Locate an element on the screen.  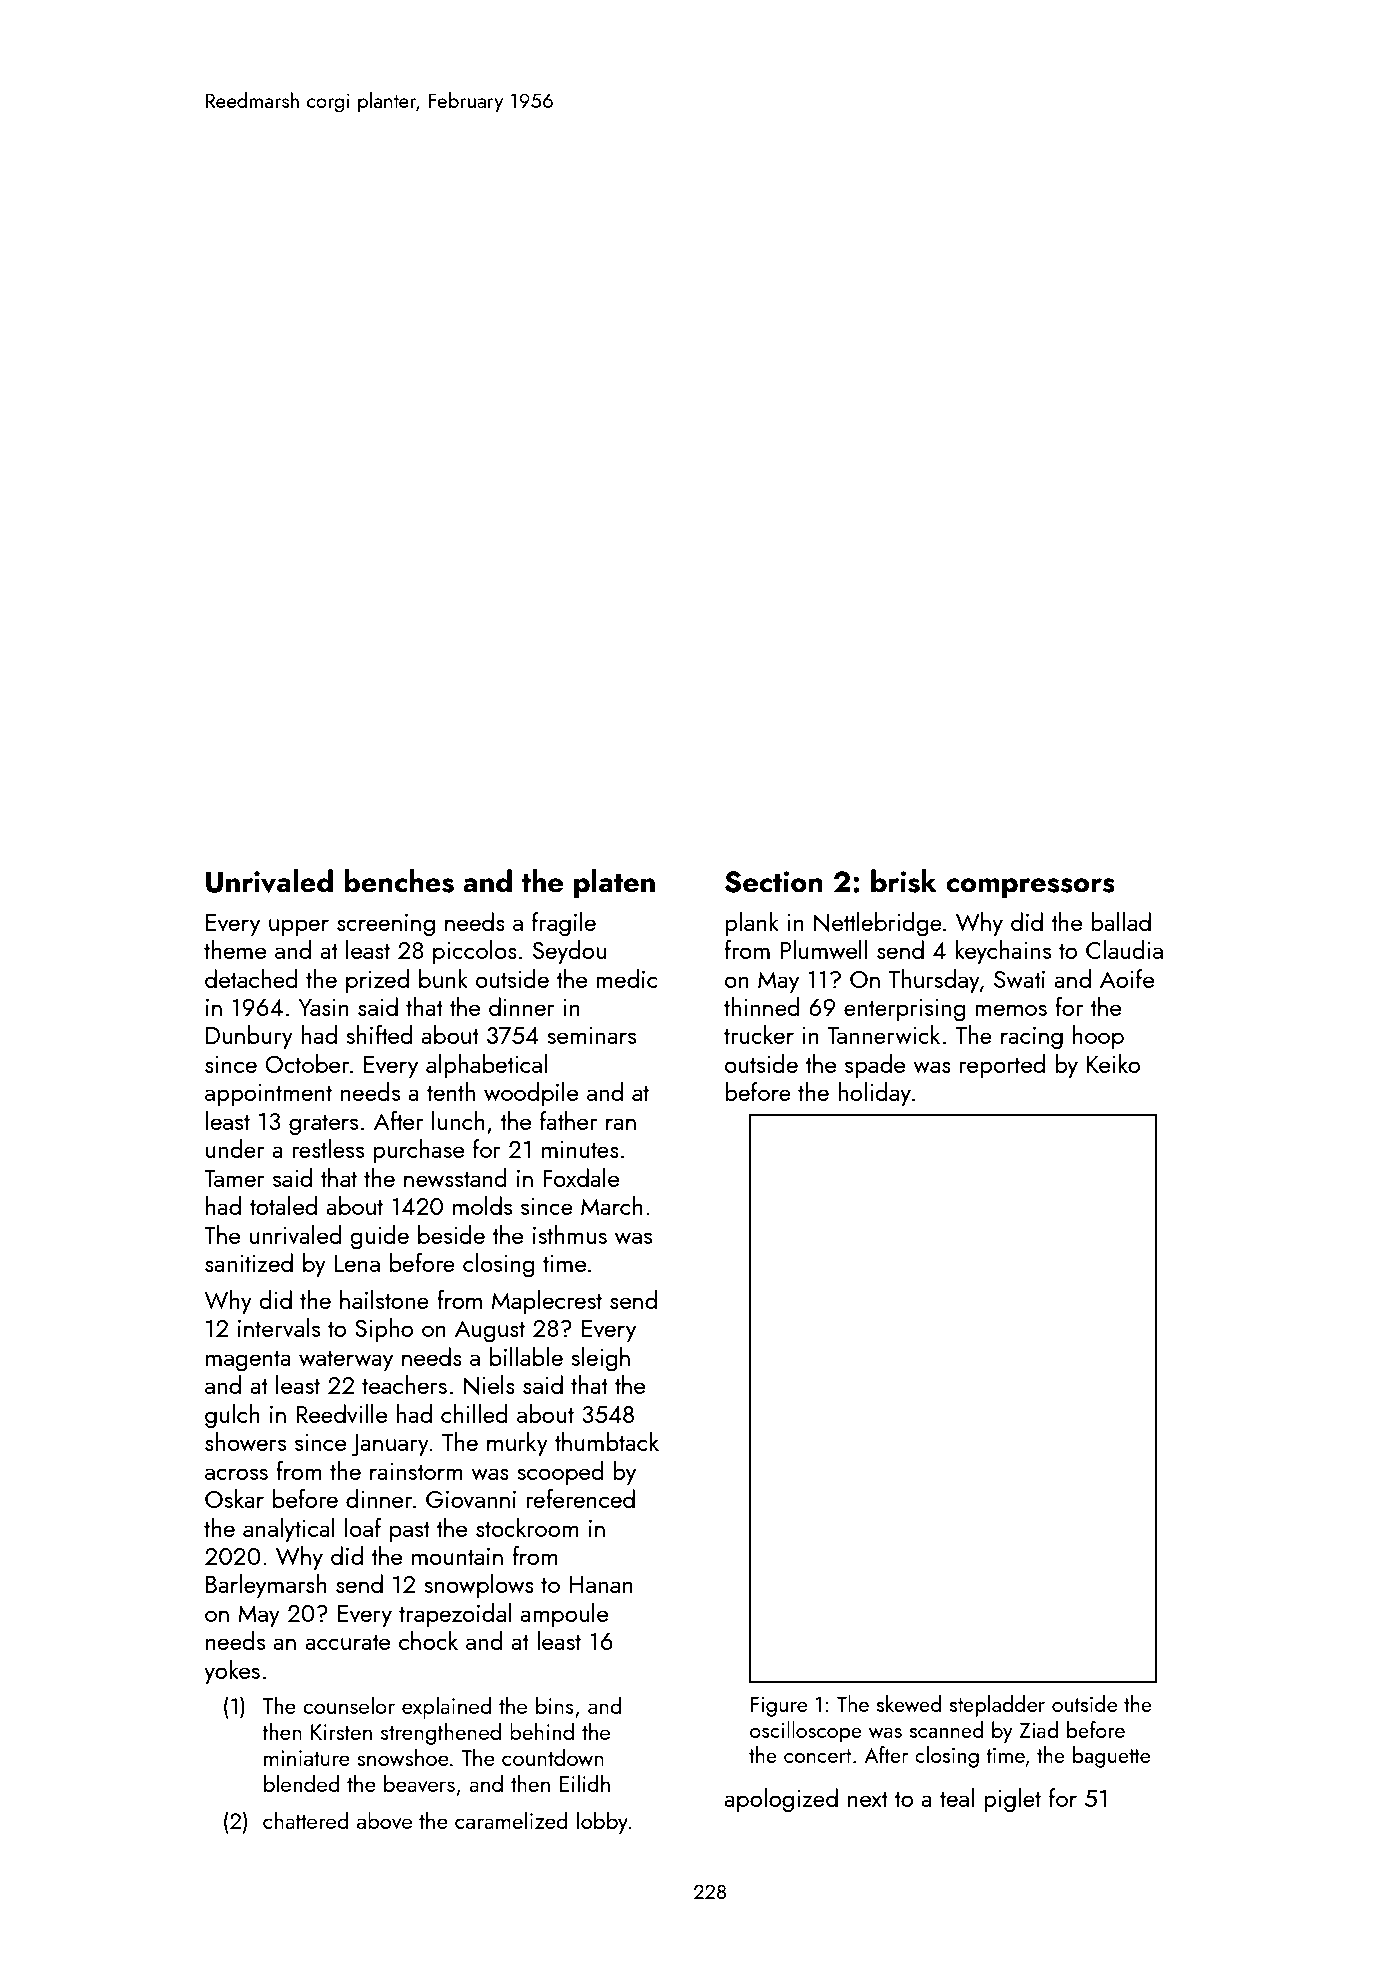
January is located at coordinates (390, 1445).
